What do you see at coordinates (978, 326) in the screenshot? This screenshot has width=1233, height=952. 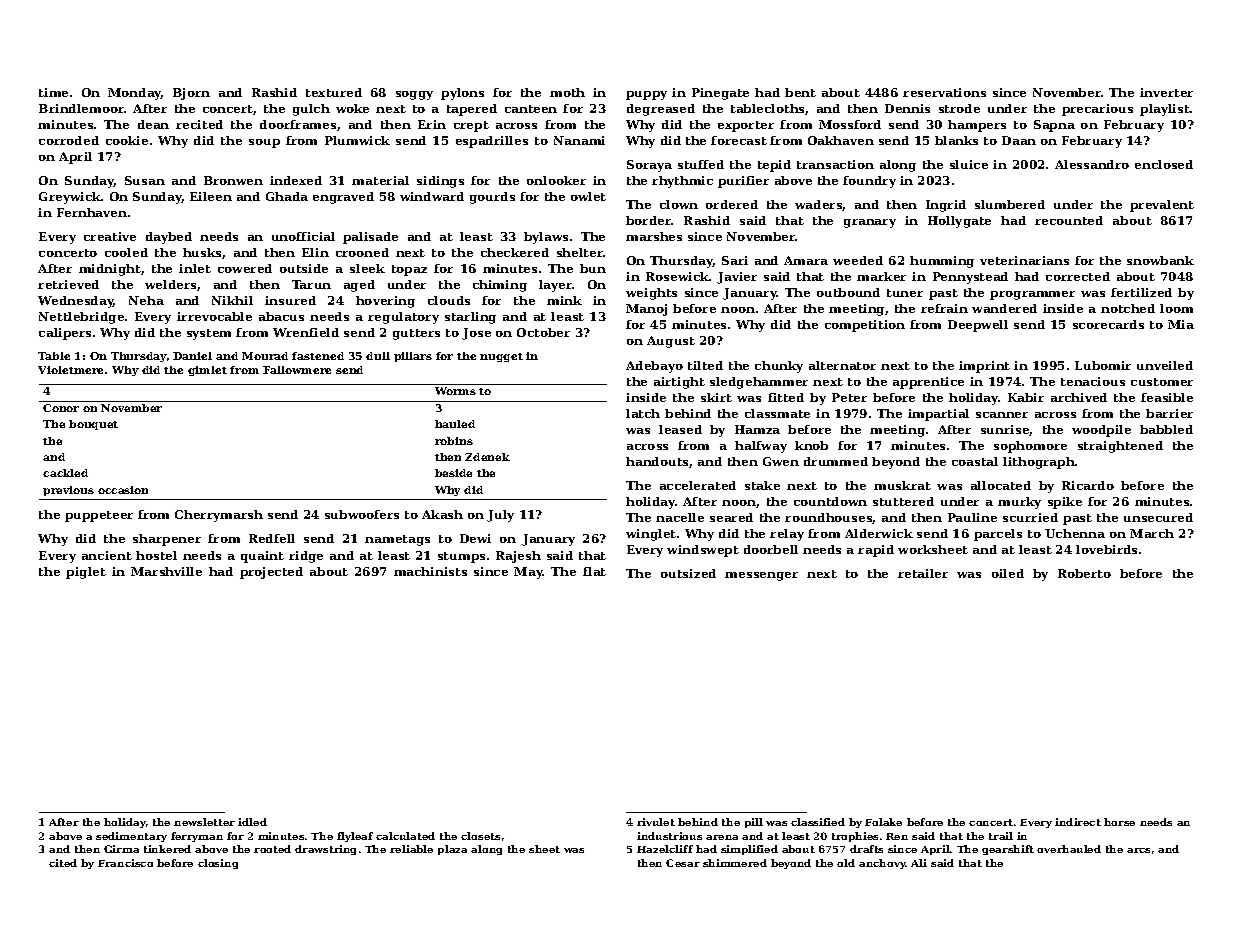 I see `Deepwell` at bounding box center [978, 326].
